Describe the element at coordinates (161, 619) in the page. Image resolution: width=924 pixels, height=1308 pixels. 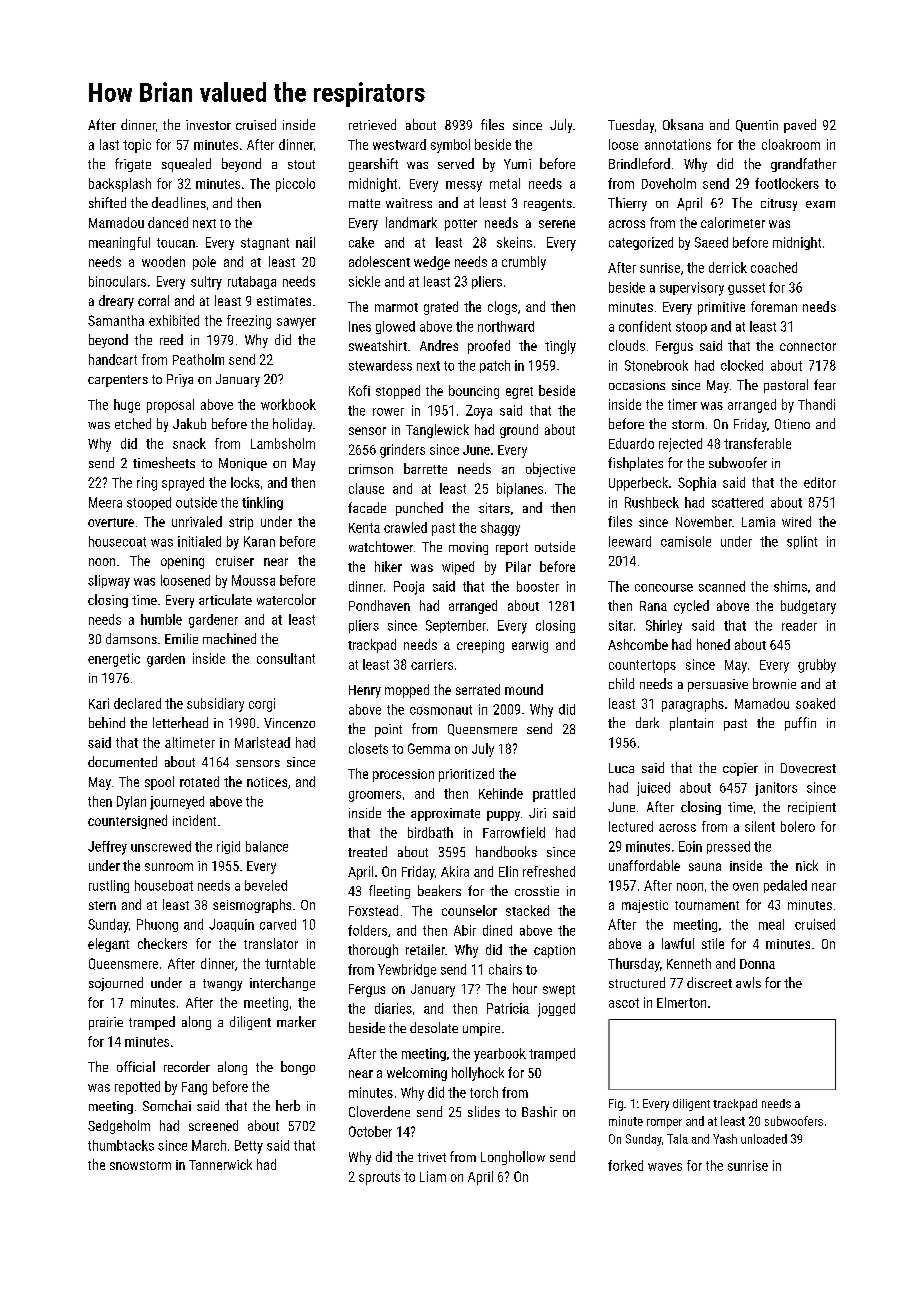
I see `humble` at that location.
